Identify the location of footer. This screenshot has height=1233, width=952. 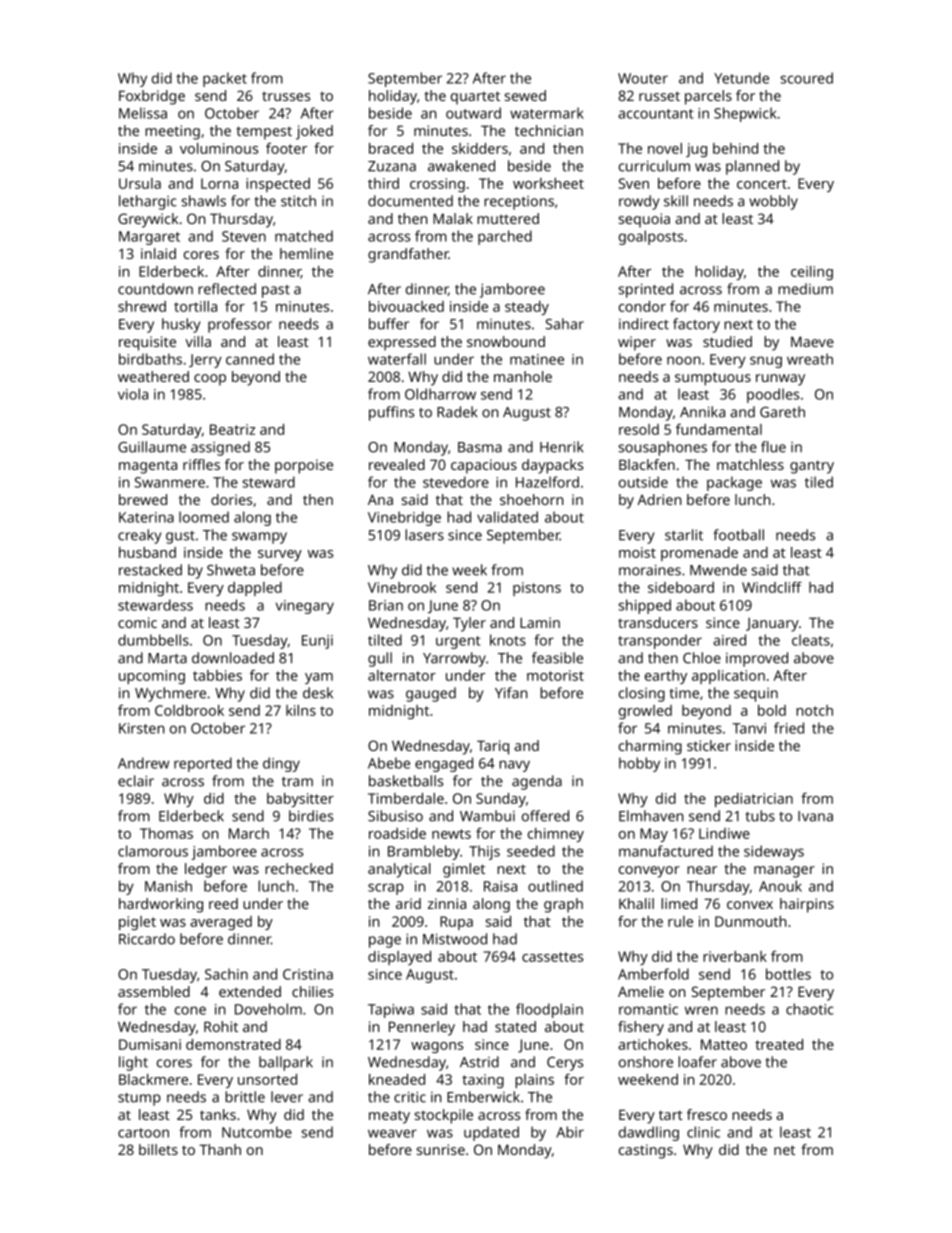
(286, 148).
